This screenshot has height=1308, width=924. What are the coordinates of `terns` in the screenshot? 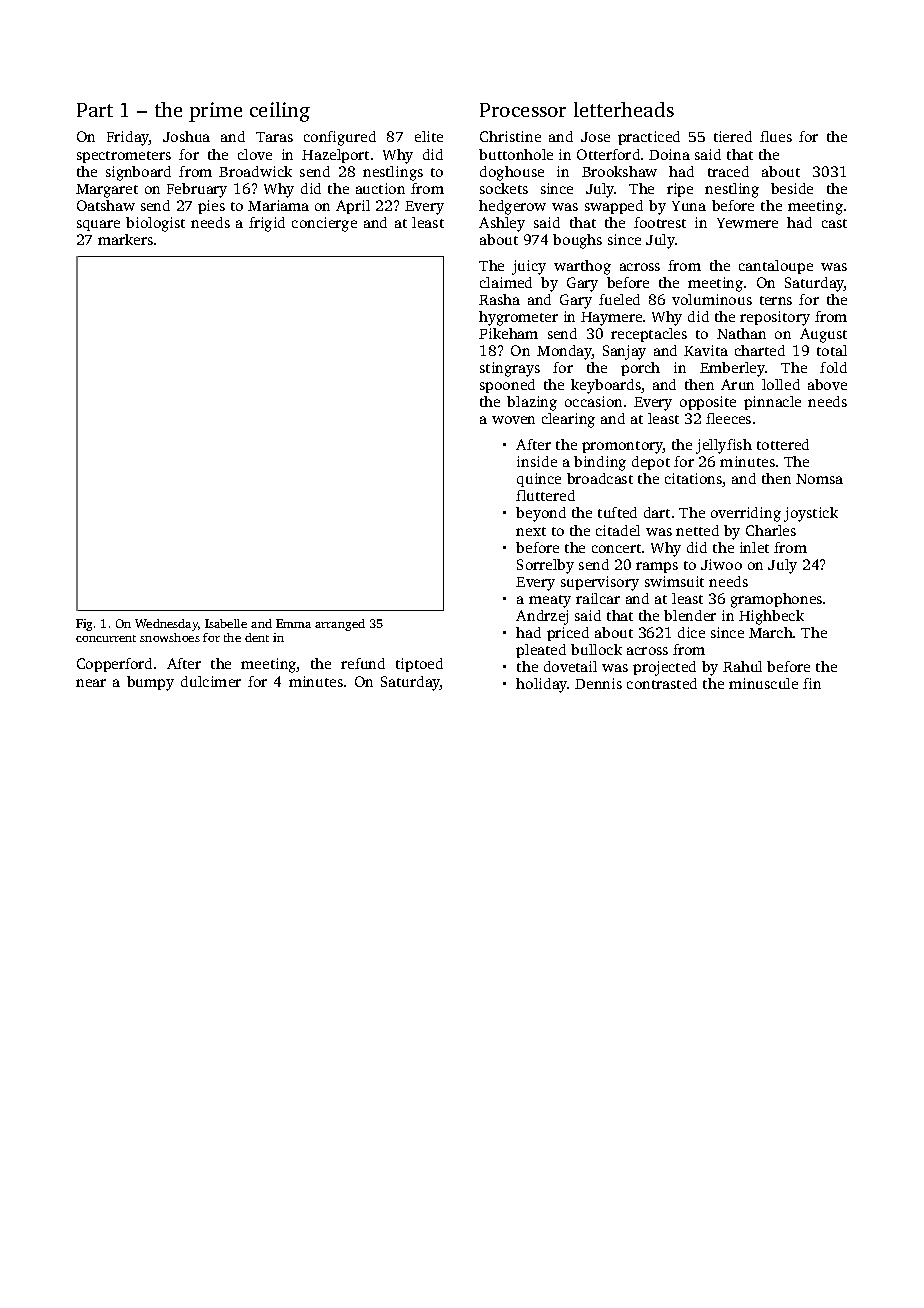 It's located at (776, 300).
